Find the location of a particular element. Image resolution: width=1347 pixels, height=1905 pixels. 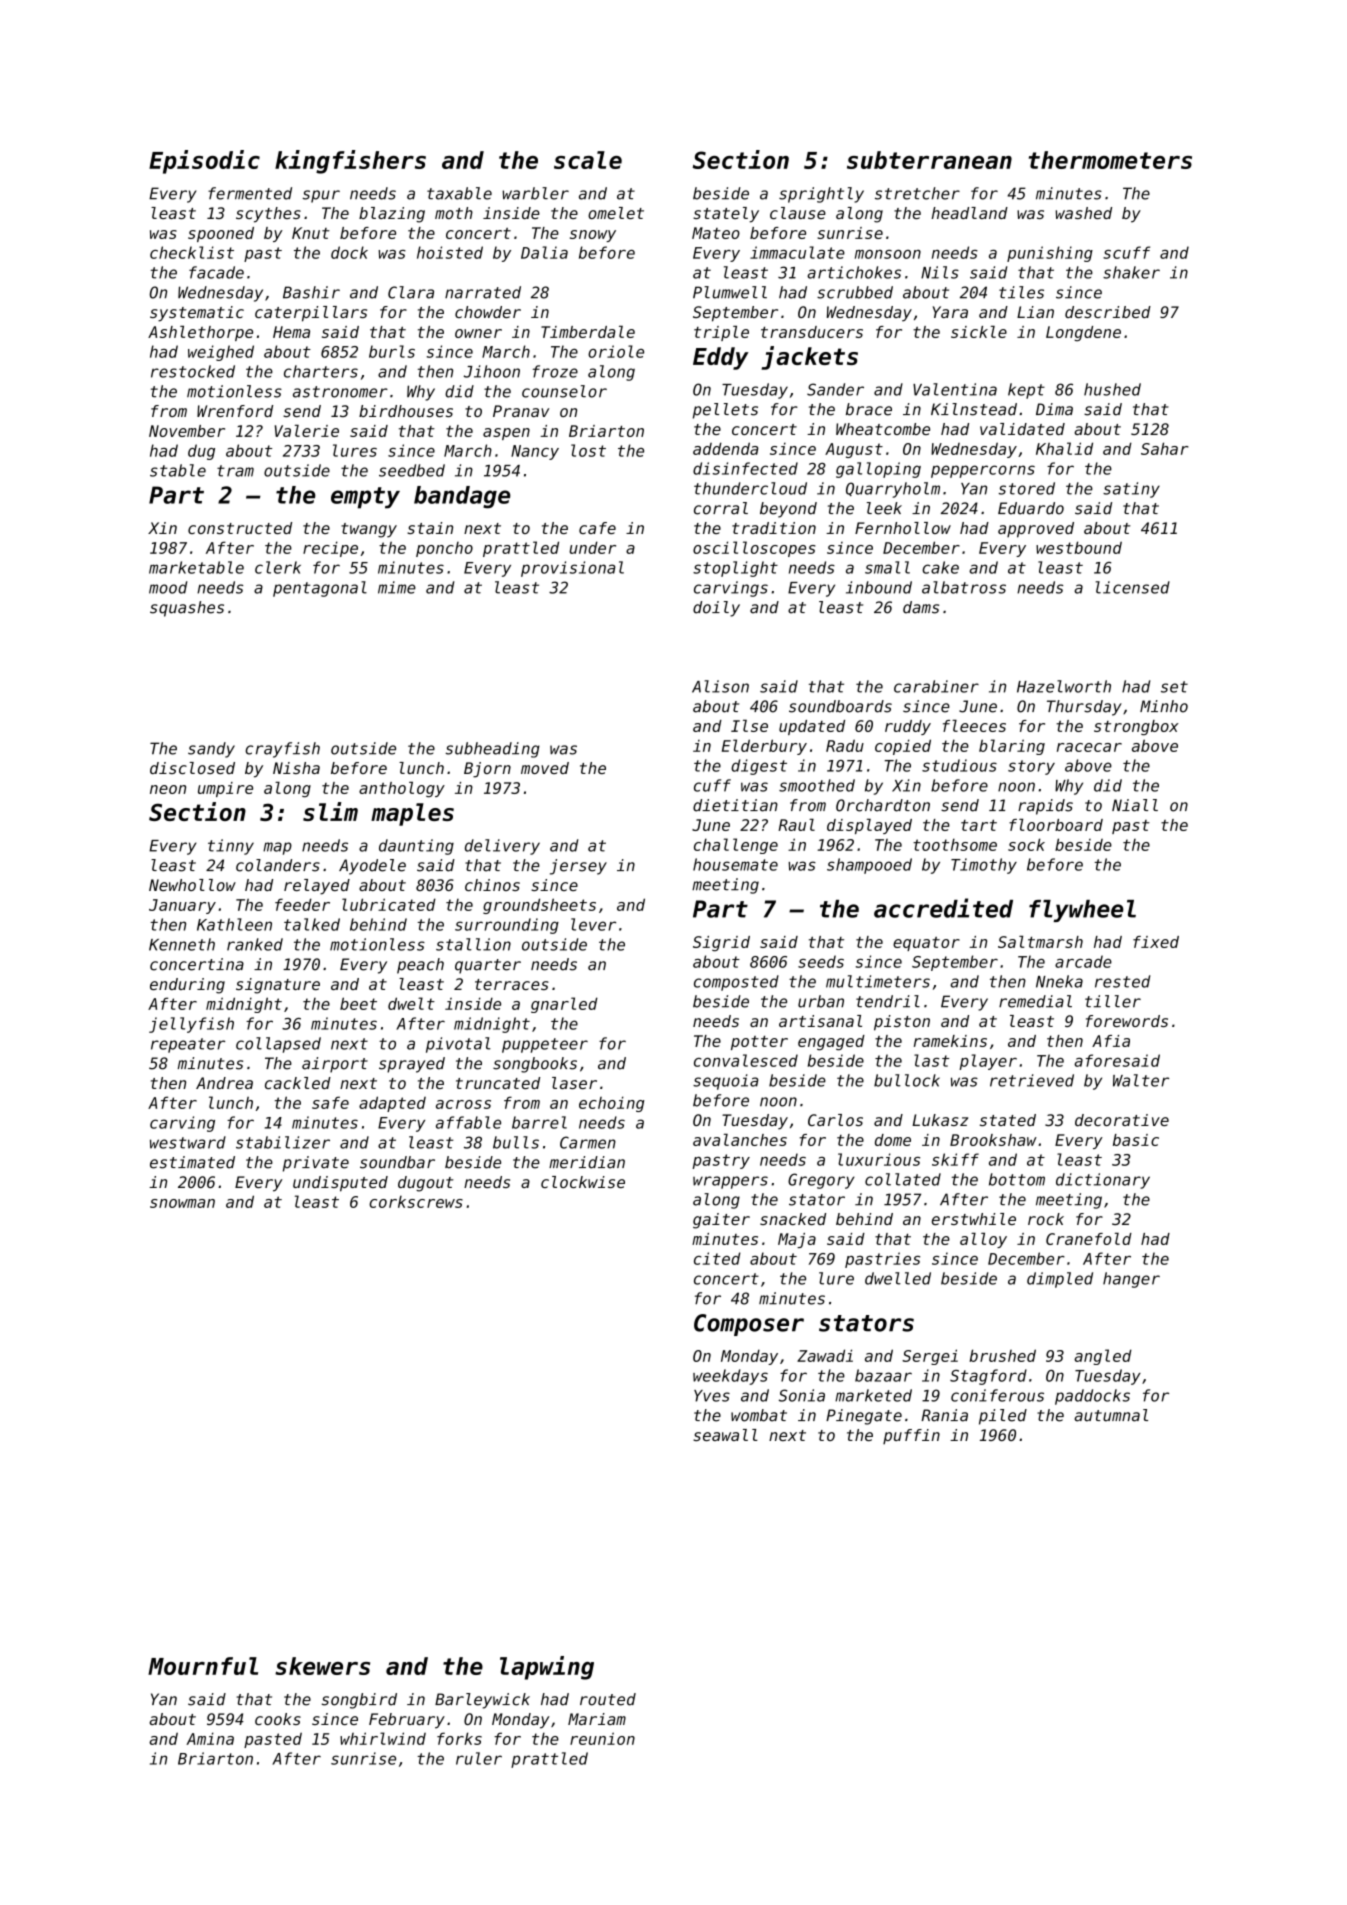

doily is located at coordinates (716, 609).
